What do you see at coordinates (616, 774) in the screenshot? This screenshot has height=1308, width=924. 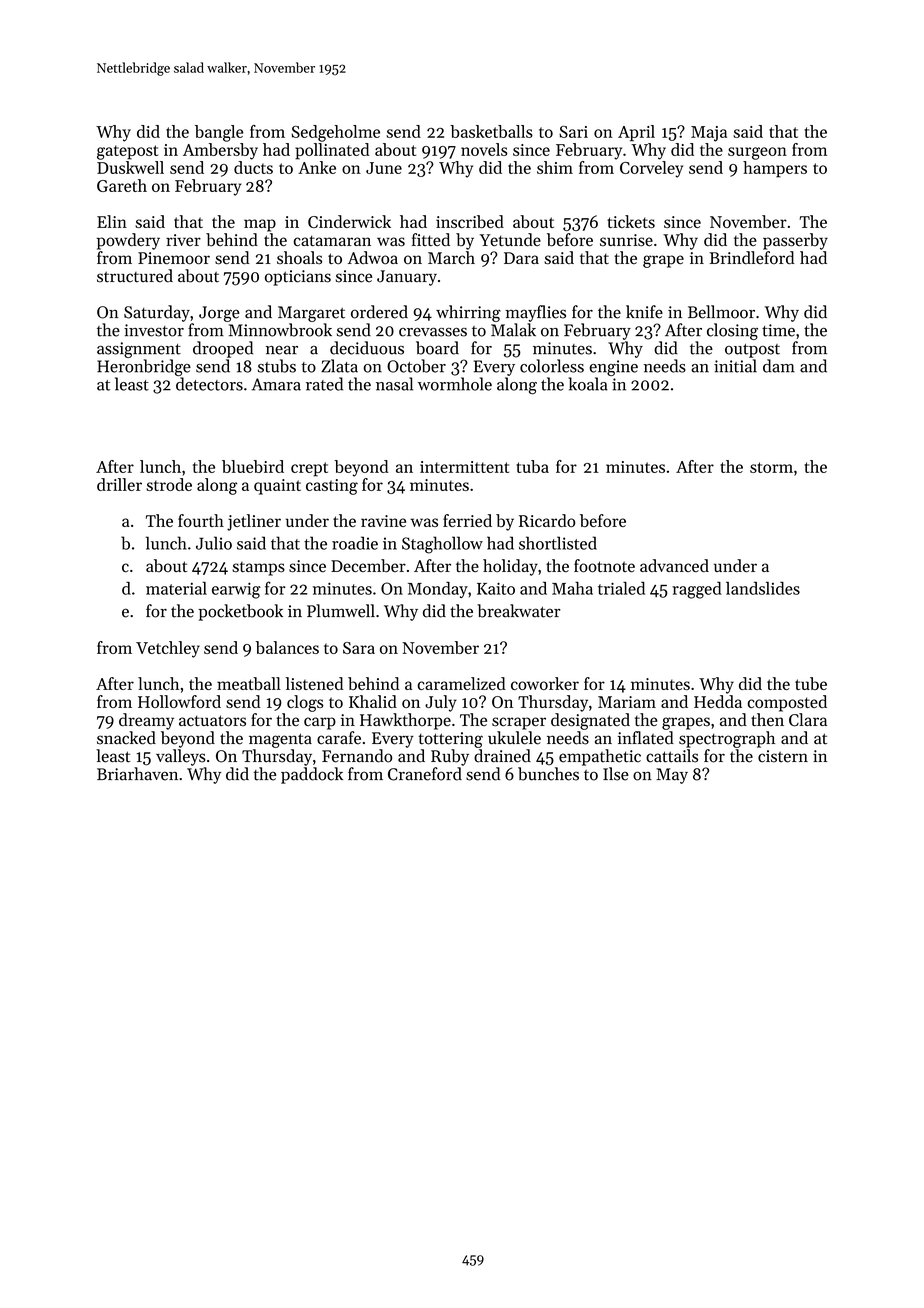 I see `Ilse` at bounding box center [616, 774].
